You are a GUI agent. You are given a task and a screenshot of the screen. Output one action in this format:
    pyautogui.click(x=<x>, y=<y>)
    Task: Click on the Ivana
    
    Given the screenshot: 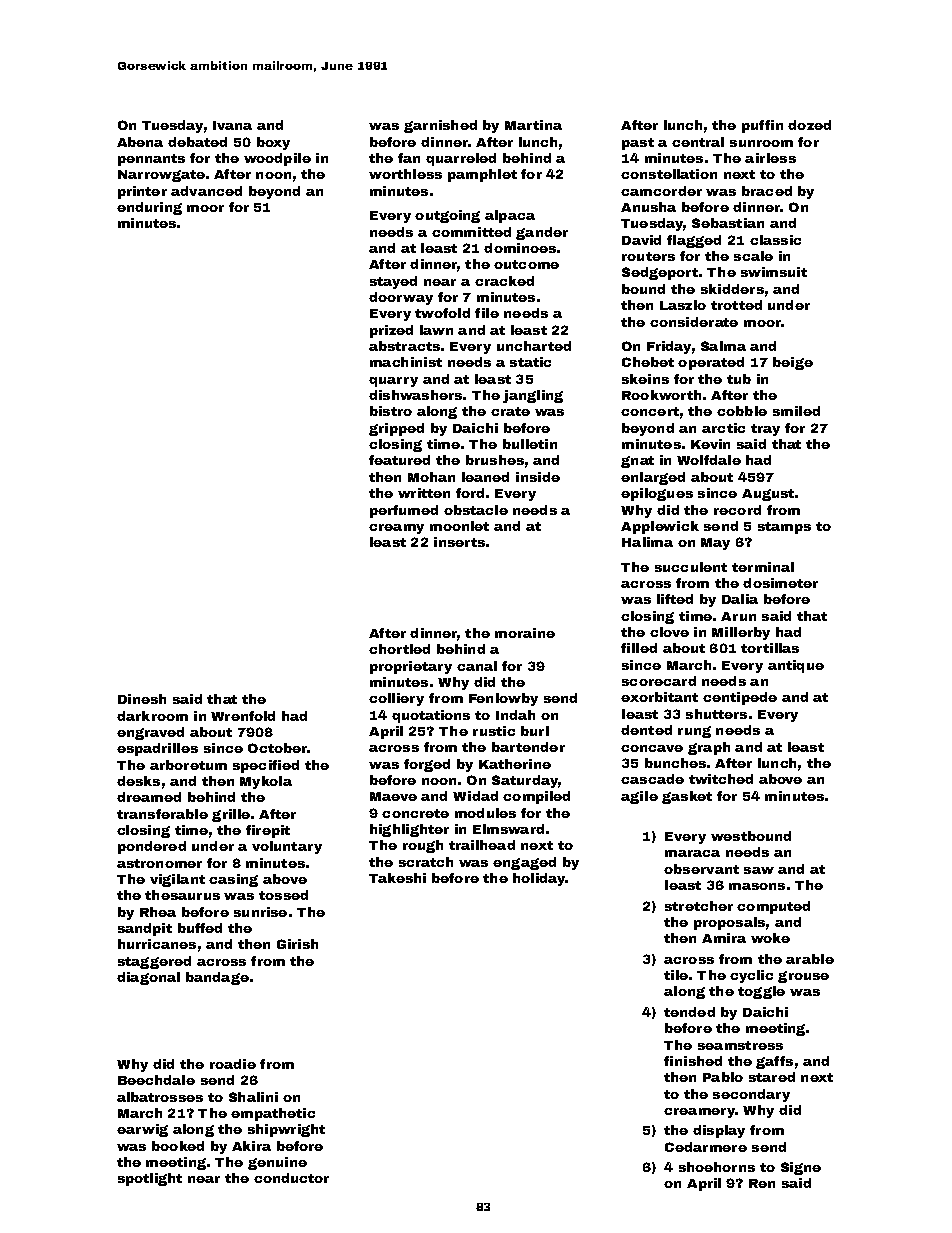 What is the action you would take?
    pyautogui.click(x=232, y=125)
